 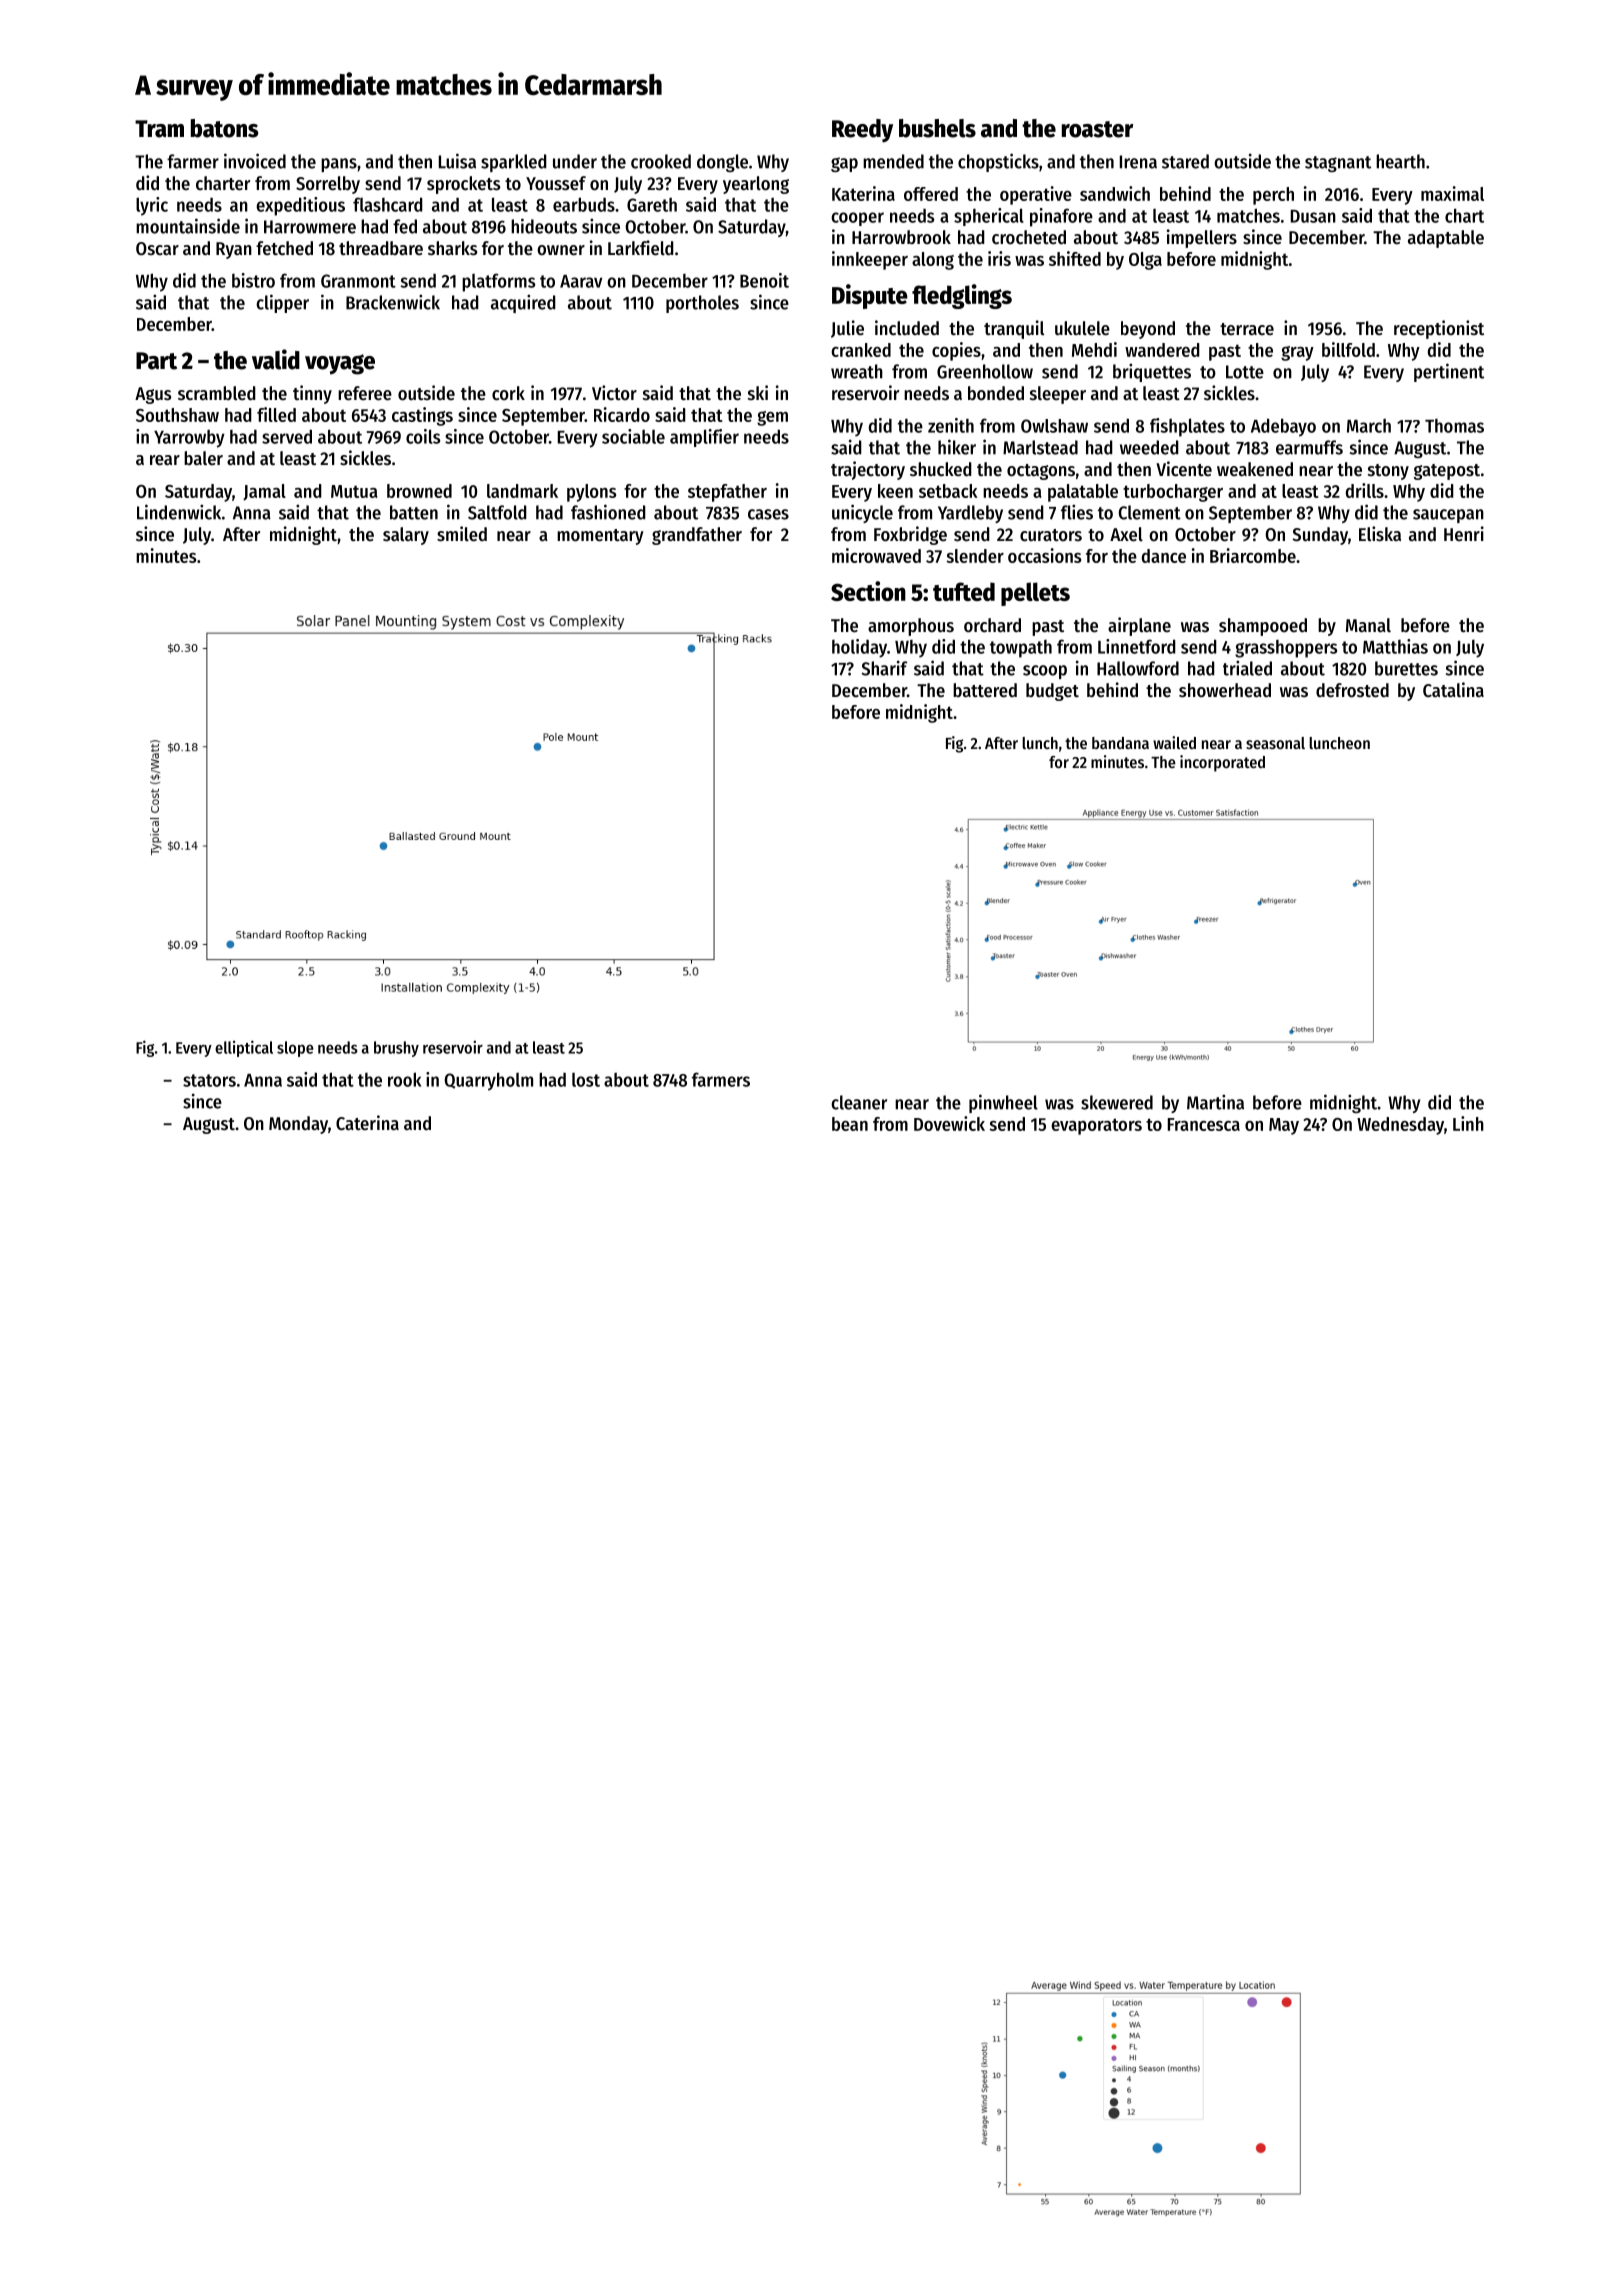 What do you see at coordinates (893, 161) in the screenshot?
I see `mended` at bounding box center [893, 161].
